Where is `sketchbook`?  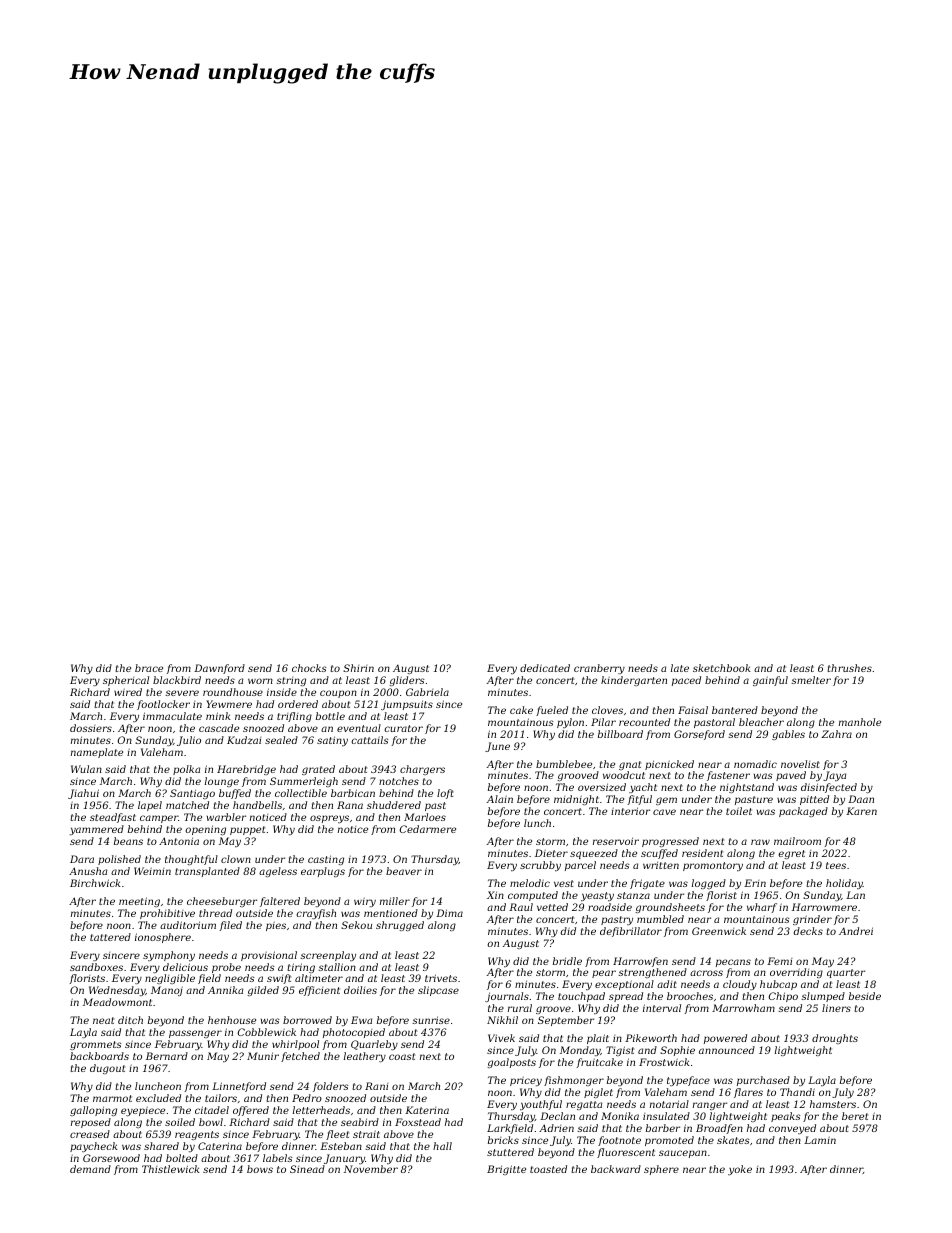
sketchbook is located at coordinates (722, 668).
